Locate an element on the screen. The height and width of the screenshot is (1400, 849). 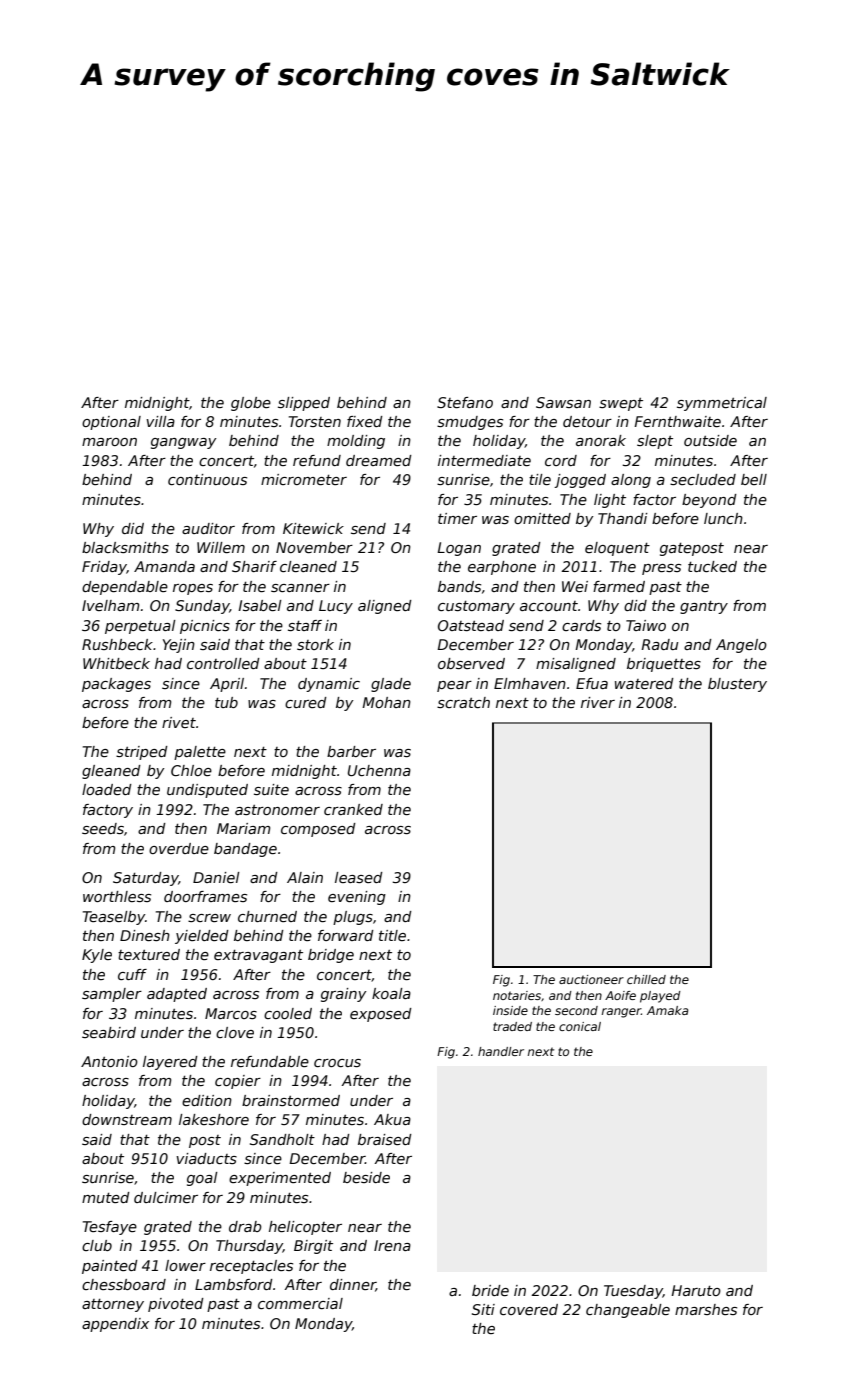
optional is located at coordinates (111, 423).
